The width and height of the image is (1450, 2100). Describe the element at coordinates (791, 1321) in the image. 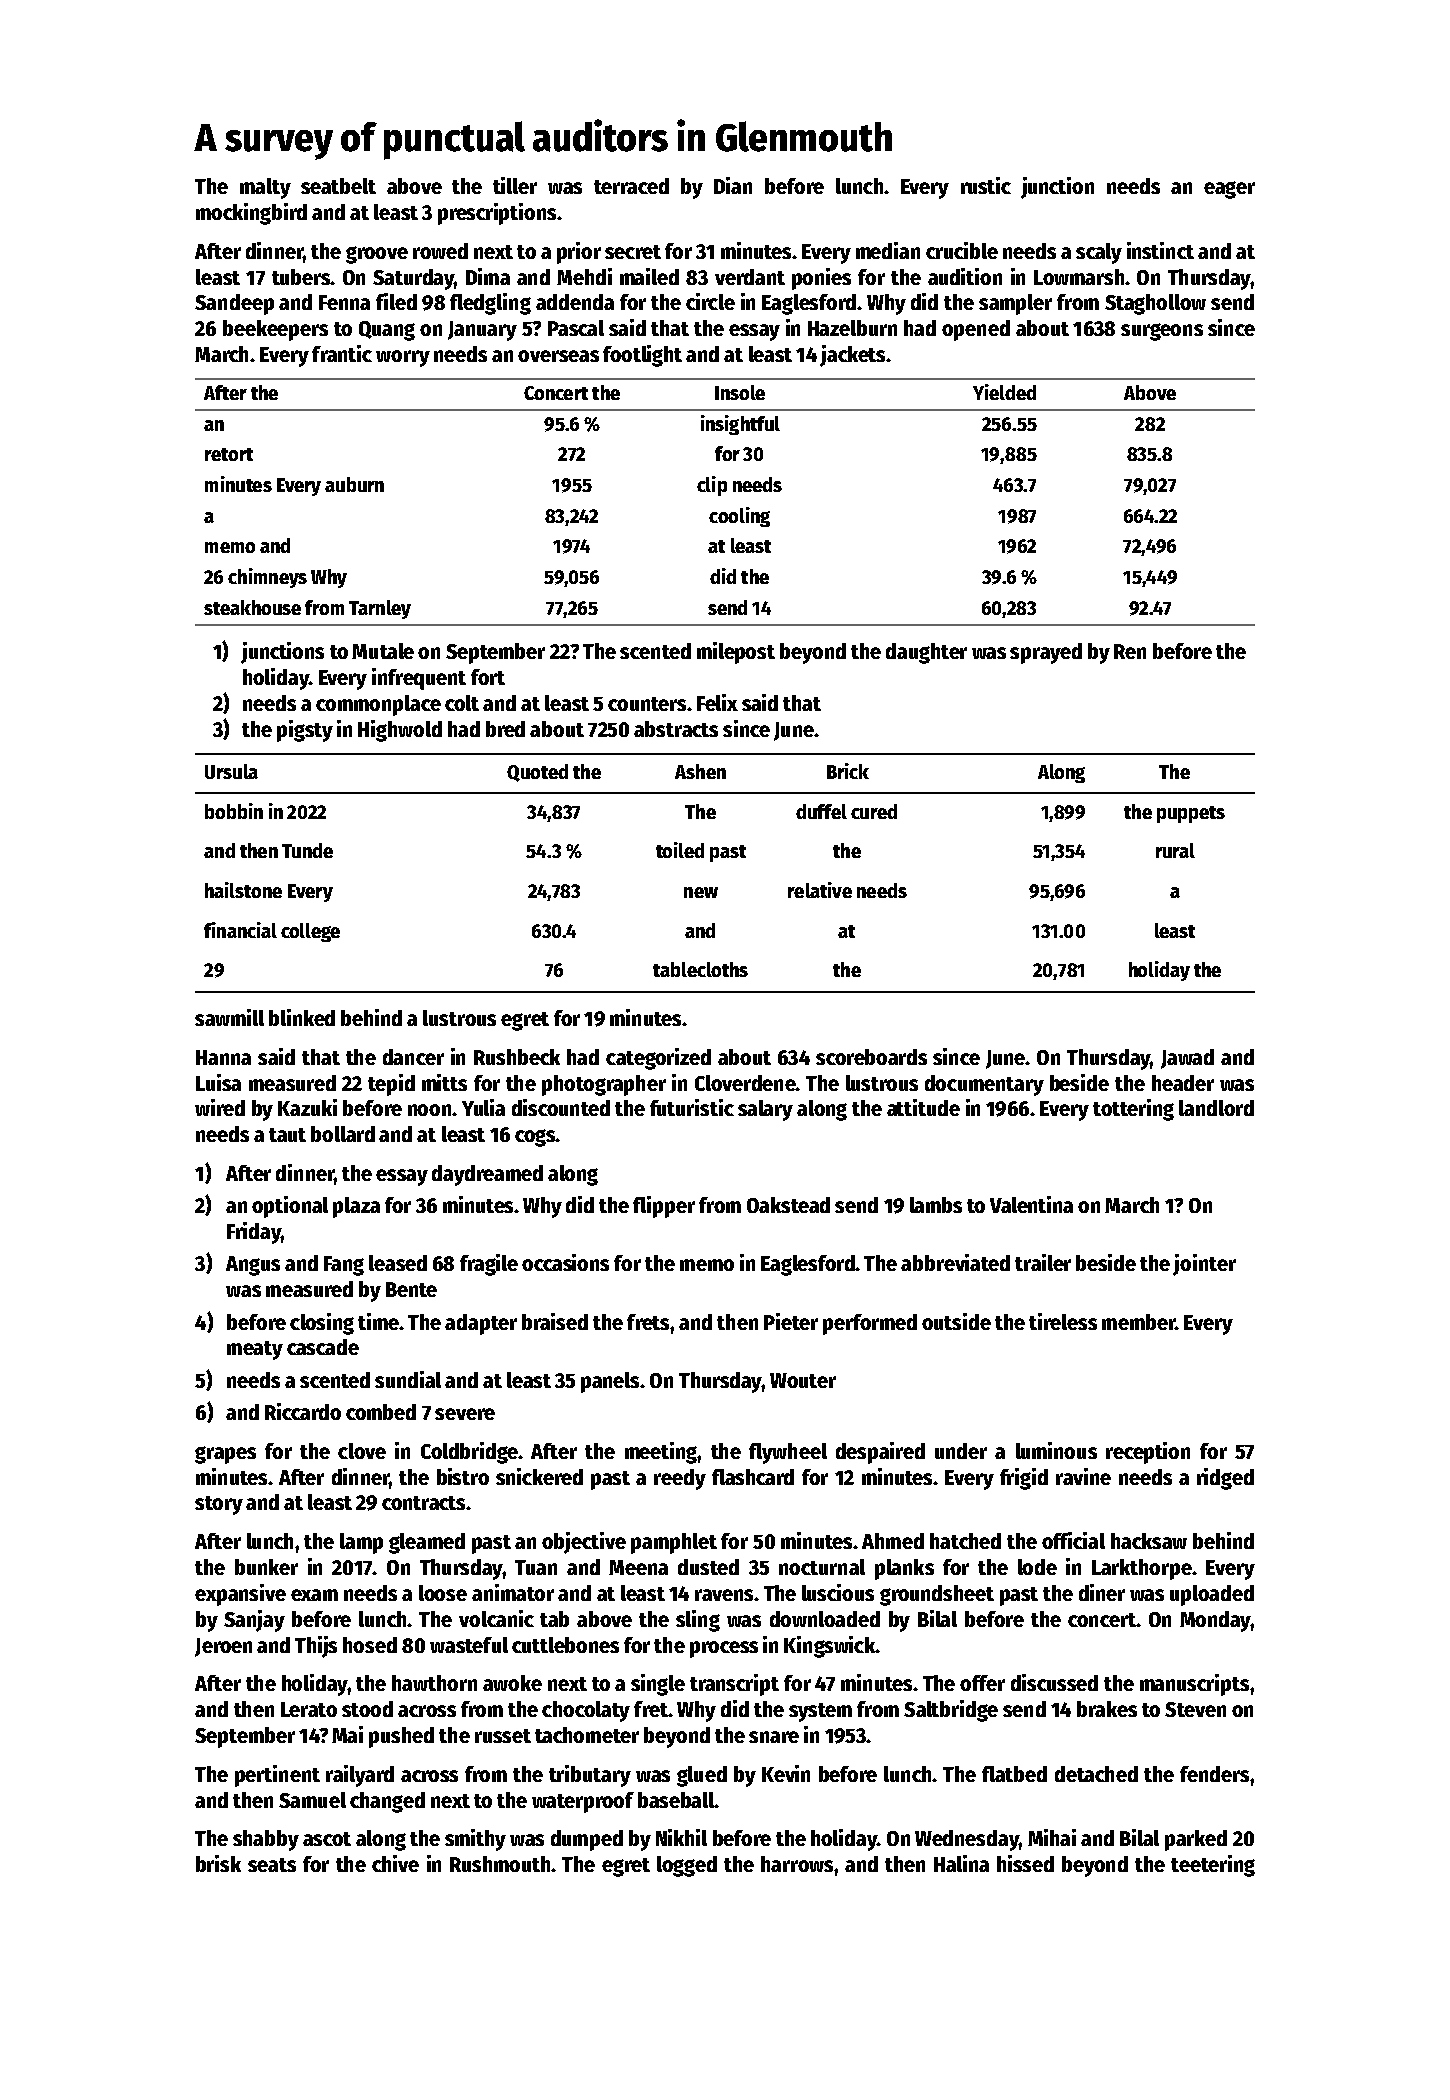

I see `Pieter` at that location.
